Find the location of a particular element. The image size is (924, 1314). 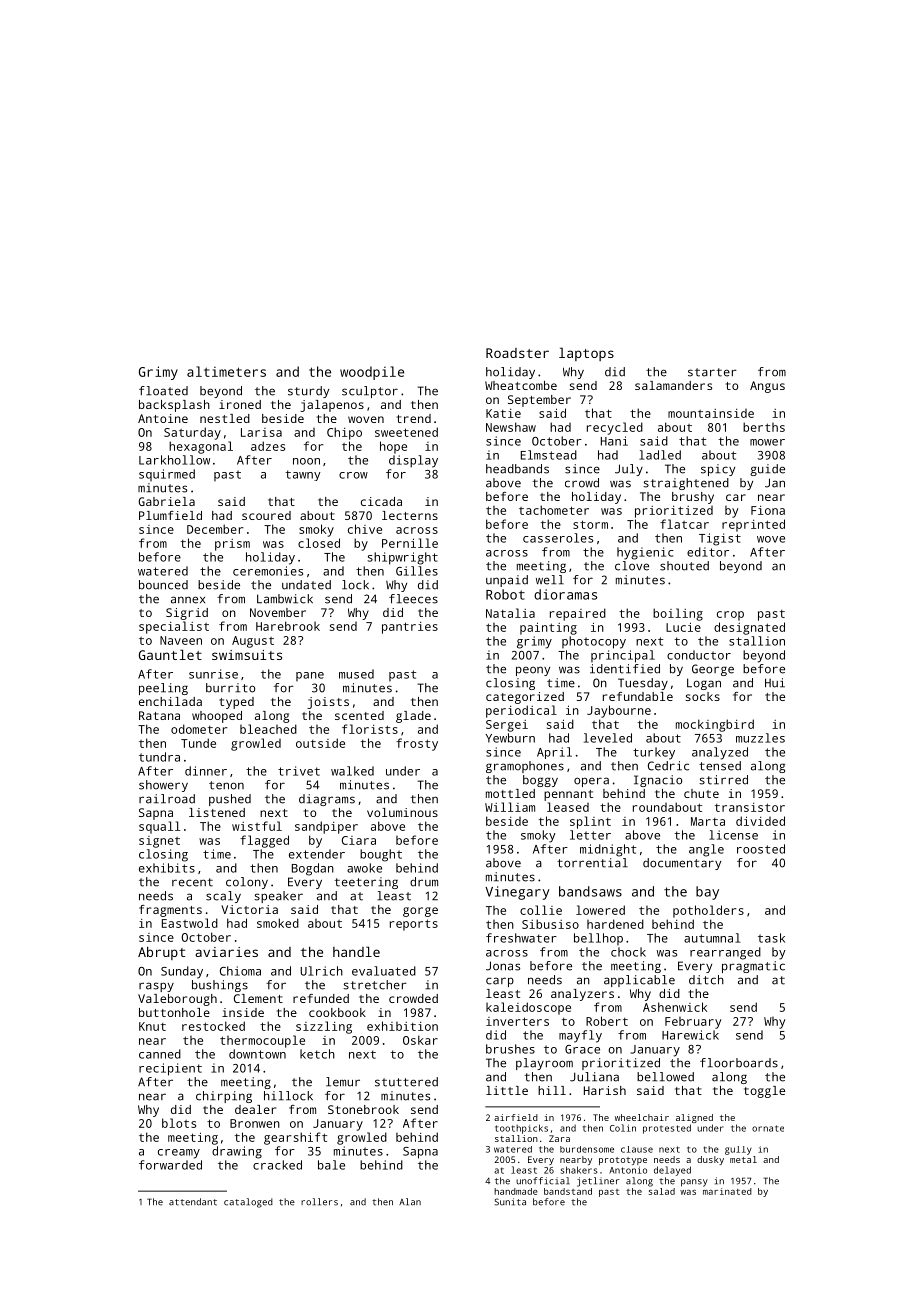

Gauntlet is located at coordinates (170, 654).
